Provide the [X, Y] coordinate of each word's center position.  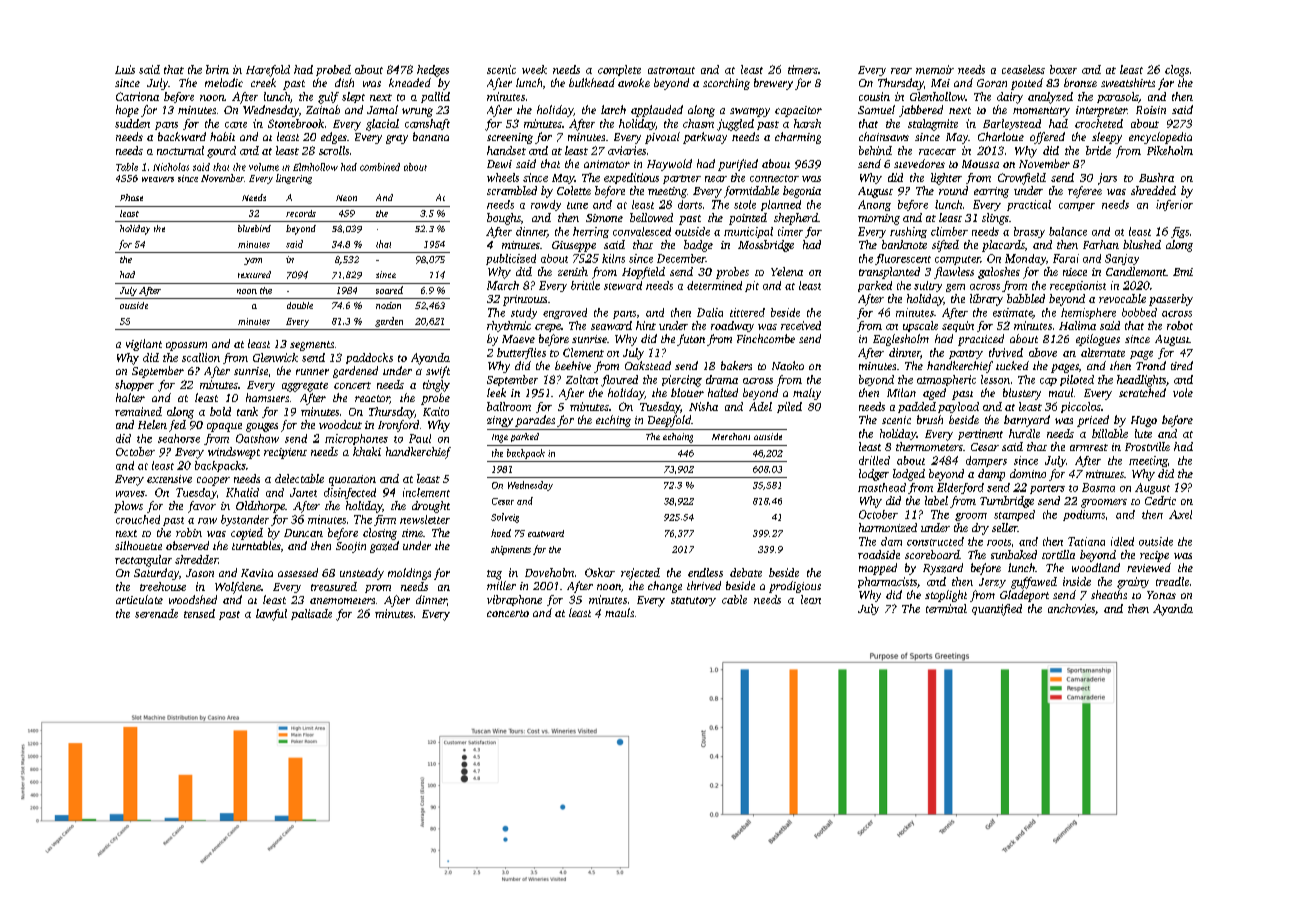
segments [312, 346]
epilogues [1098, 340]
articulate [139, 599]
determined [714, 285]
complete [619, 70]
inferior [1174, 205]
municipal [748, 232]
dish [344, 82]
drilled [874, 460]
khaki [367, 451]
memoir [935, 69]
